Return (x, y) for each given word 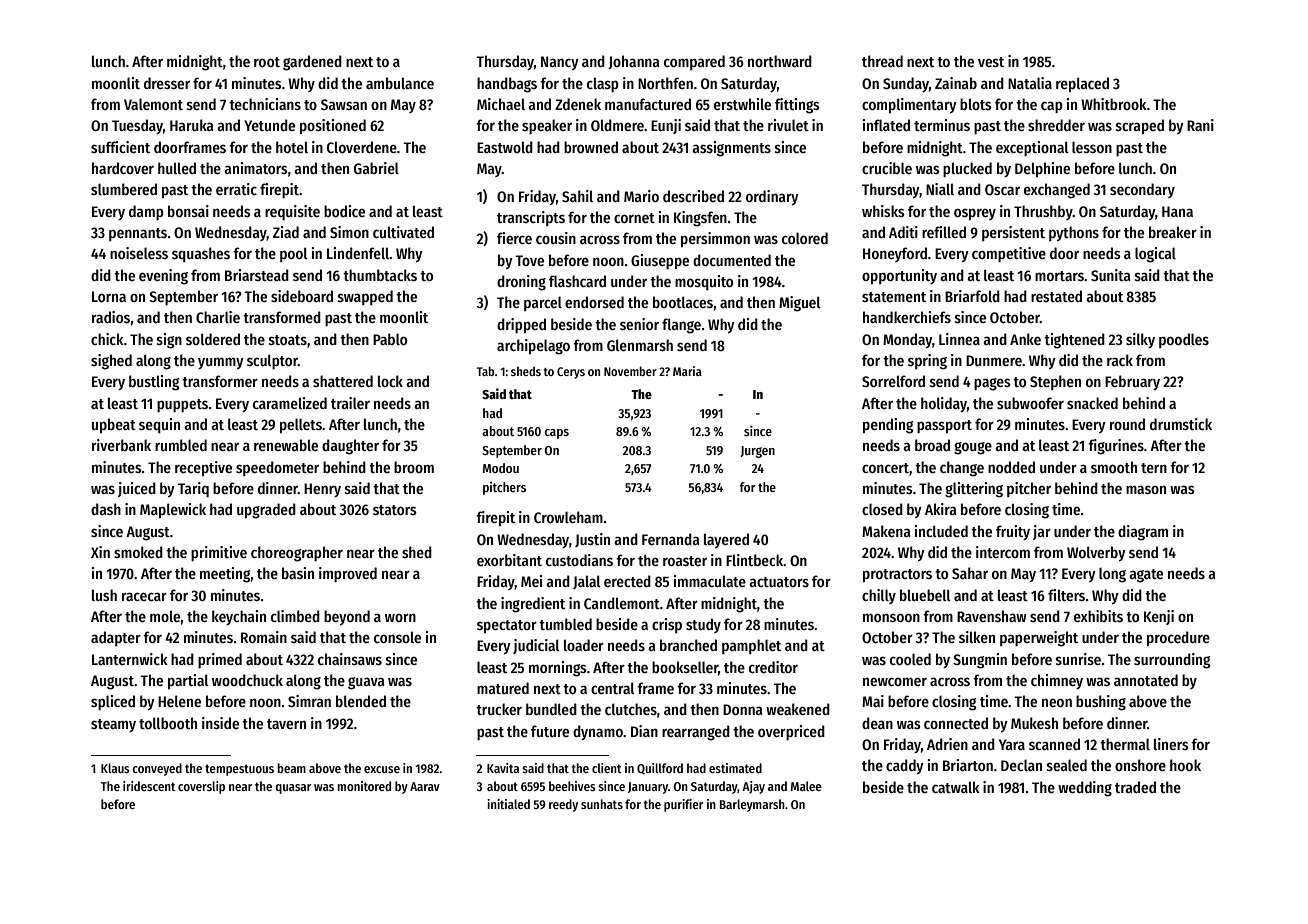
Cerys (571, 373)
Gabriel (376, 168)
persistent (1013, 233)
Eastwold (505, 147)
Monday (907, 340)
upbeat (114, 425)
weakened (798, 709)
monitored (364, 786)
